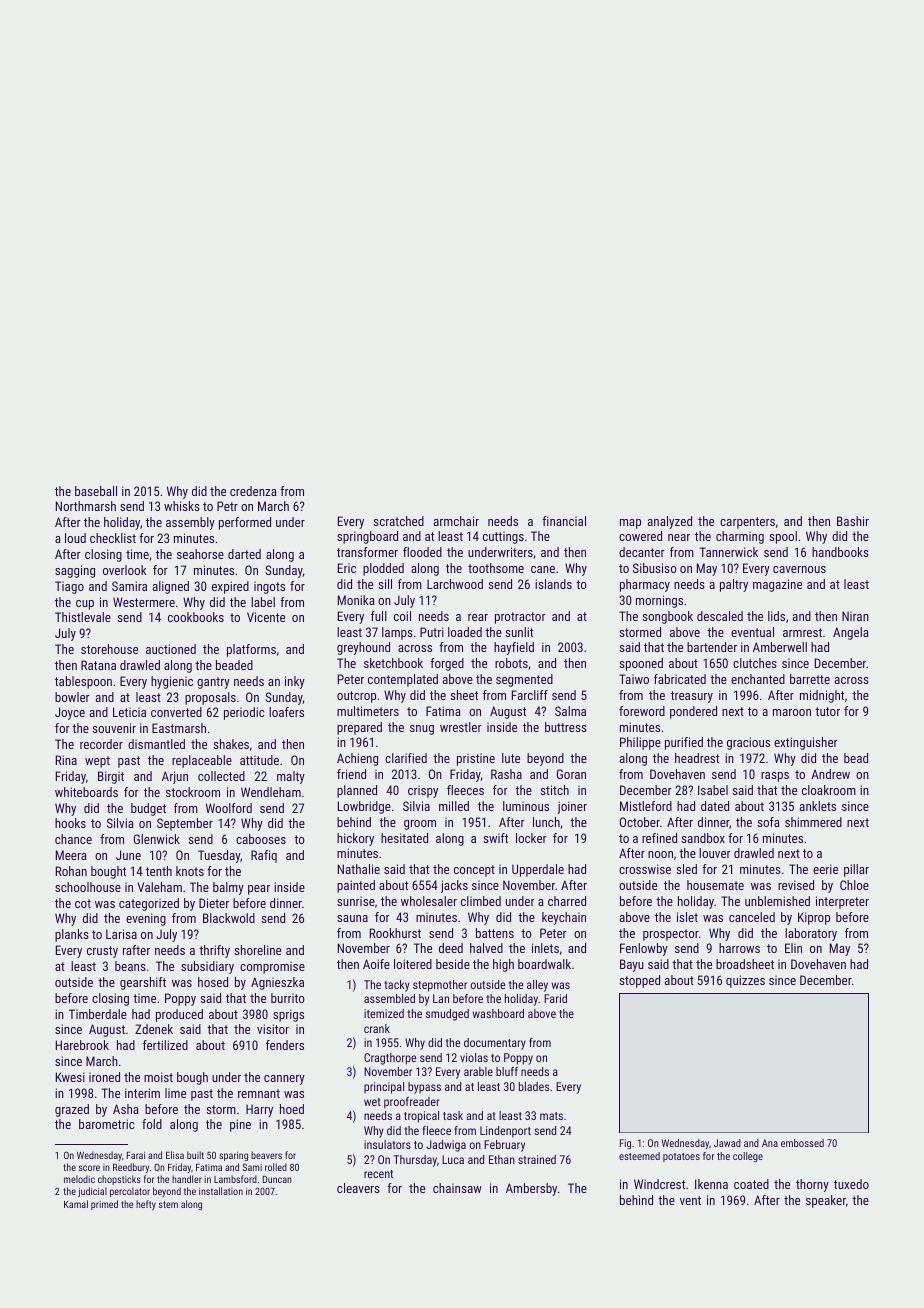  I want to click on armchair, so click(456, 521).
